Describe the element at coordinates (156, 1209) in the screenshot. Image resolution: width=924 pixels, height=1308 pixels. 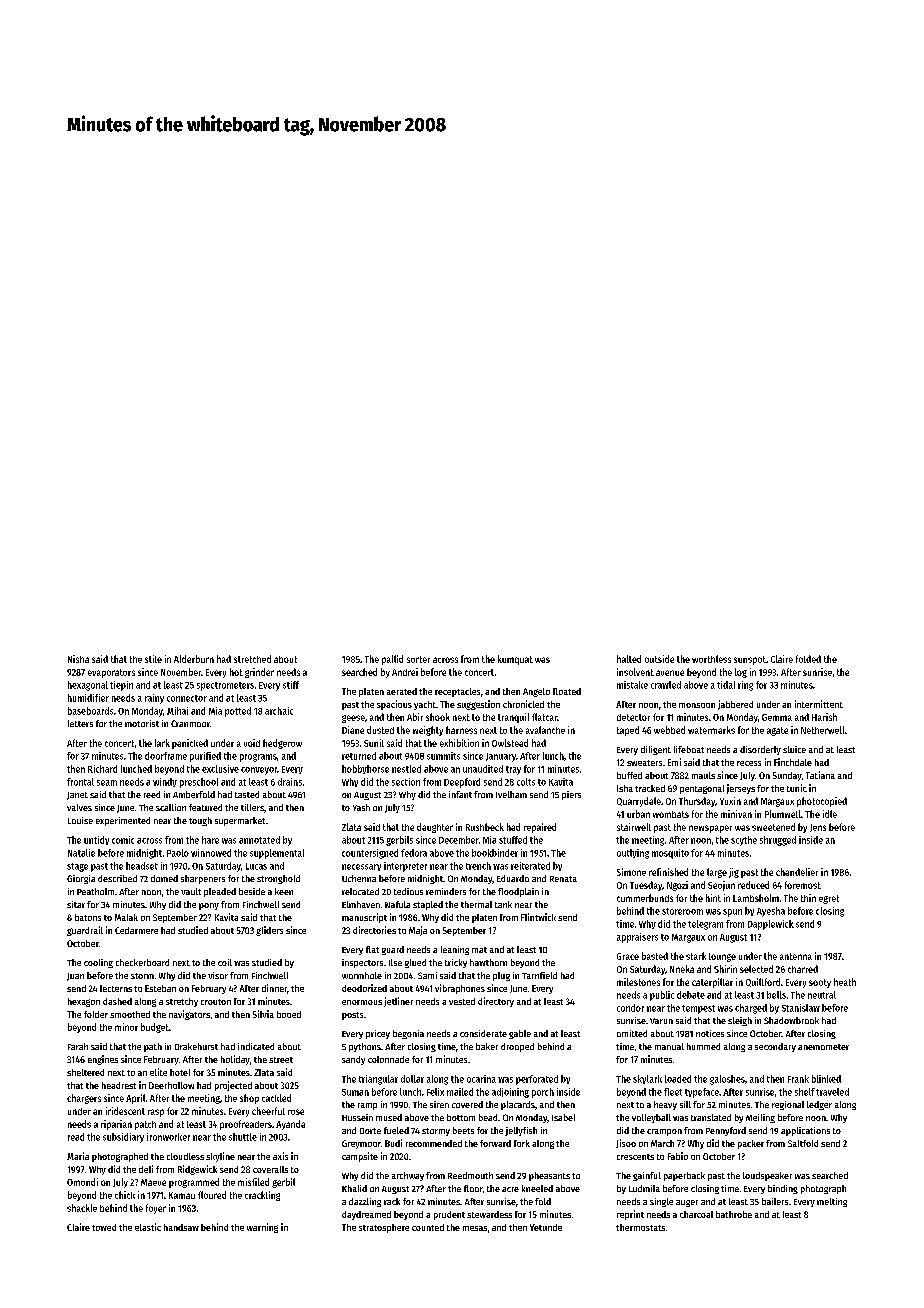
I see `foyer` at that location.
